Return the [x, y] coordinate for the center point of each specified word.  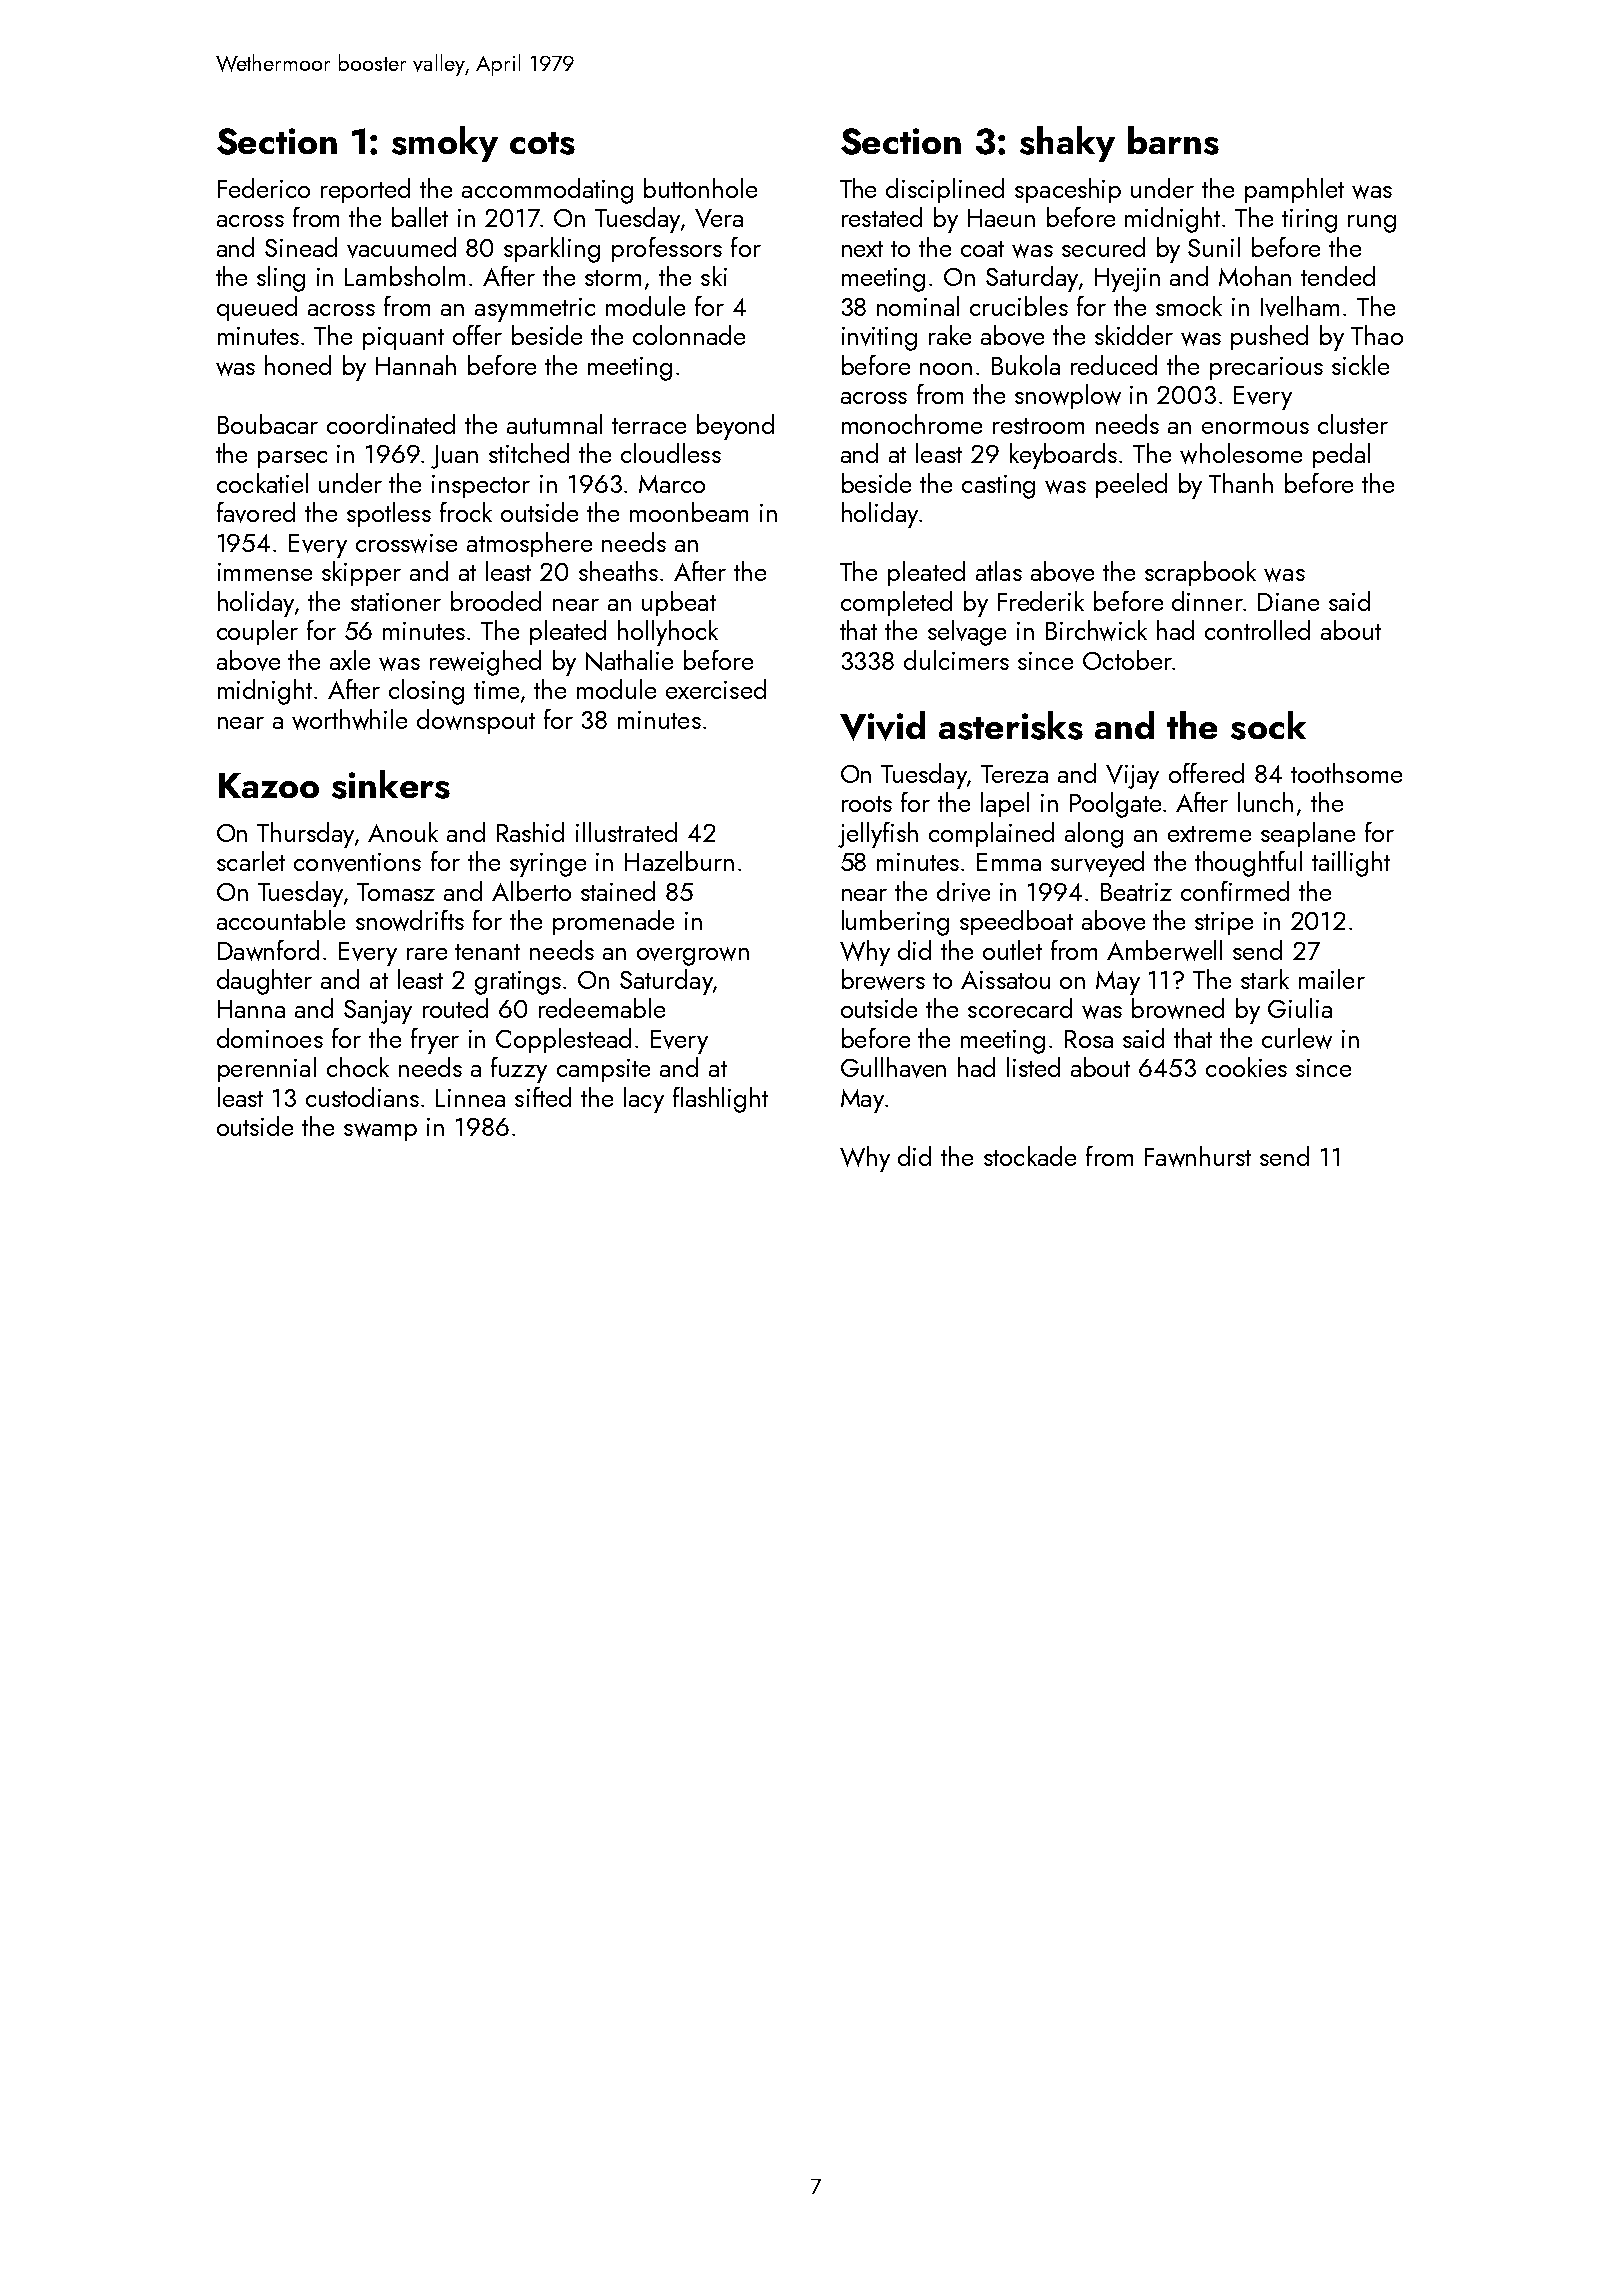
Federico [264, 188]
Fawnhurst [1198, 1156]
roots [867, 804]
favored [256, 512]
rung [1372, 224]
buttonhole [700, 188]
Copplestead [563, 1040]
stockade [1030, 1156]
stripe [1224, 923]
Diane [1288, 602]
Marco [672, 484]
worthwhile [349, 719]
